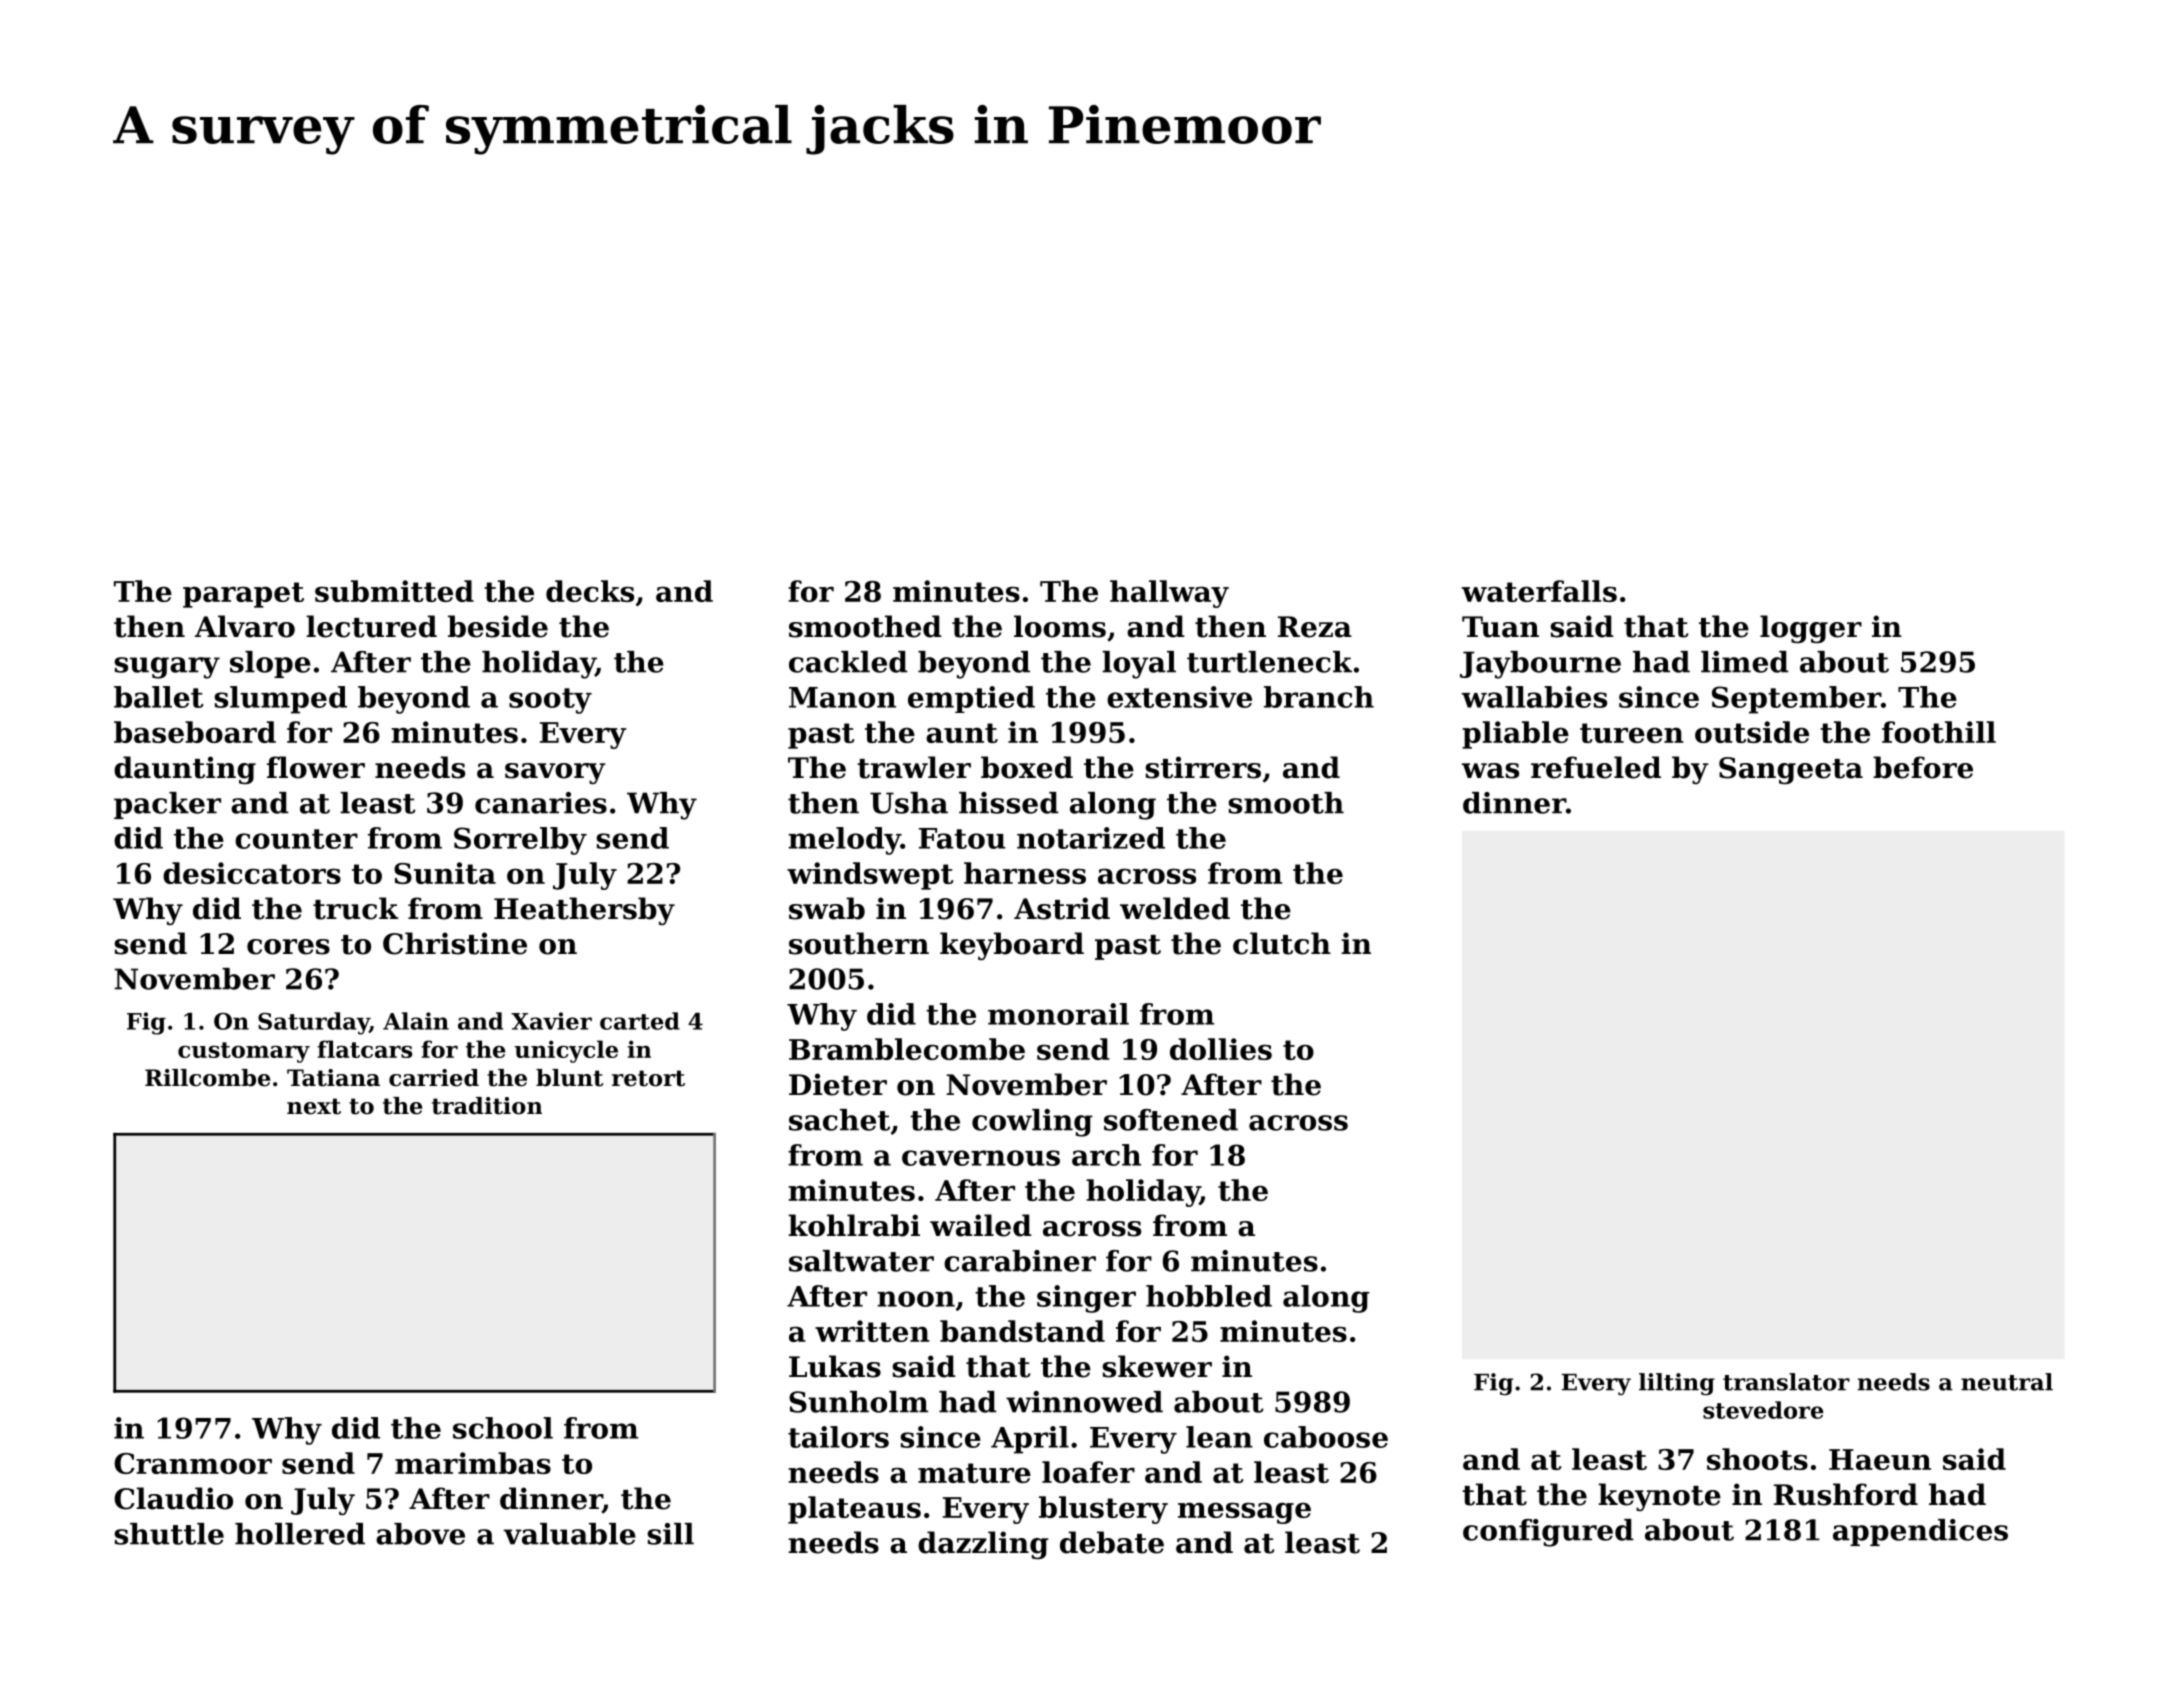 This page has width=2178, height=1683. Describe the element at coordinates (1791, 770) in the page. I see `Sangeeta` at that location.
